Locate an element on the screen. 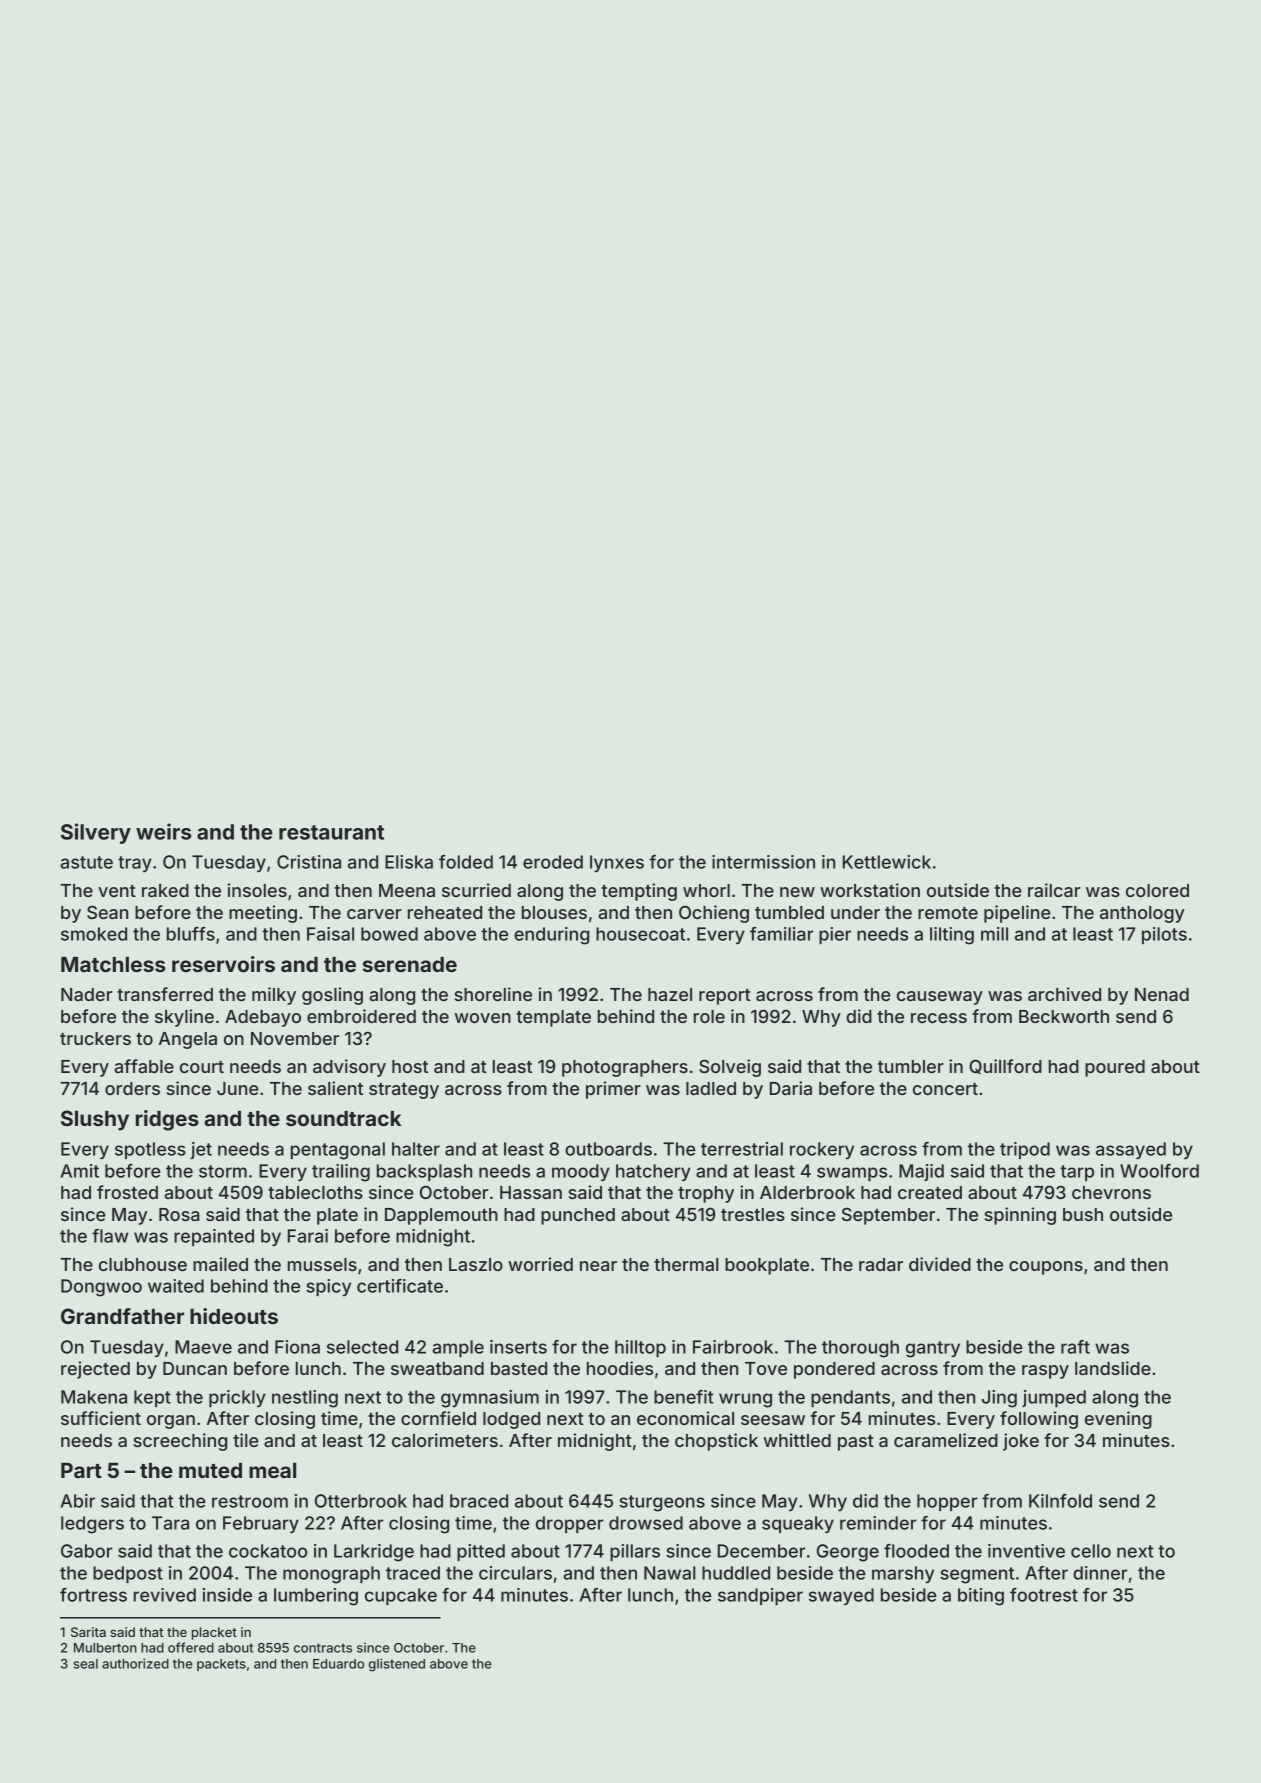  offered is located at coordinates (191, 1647).
